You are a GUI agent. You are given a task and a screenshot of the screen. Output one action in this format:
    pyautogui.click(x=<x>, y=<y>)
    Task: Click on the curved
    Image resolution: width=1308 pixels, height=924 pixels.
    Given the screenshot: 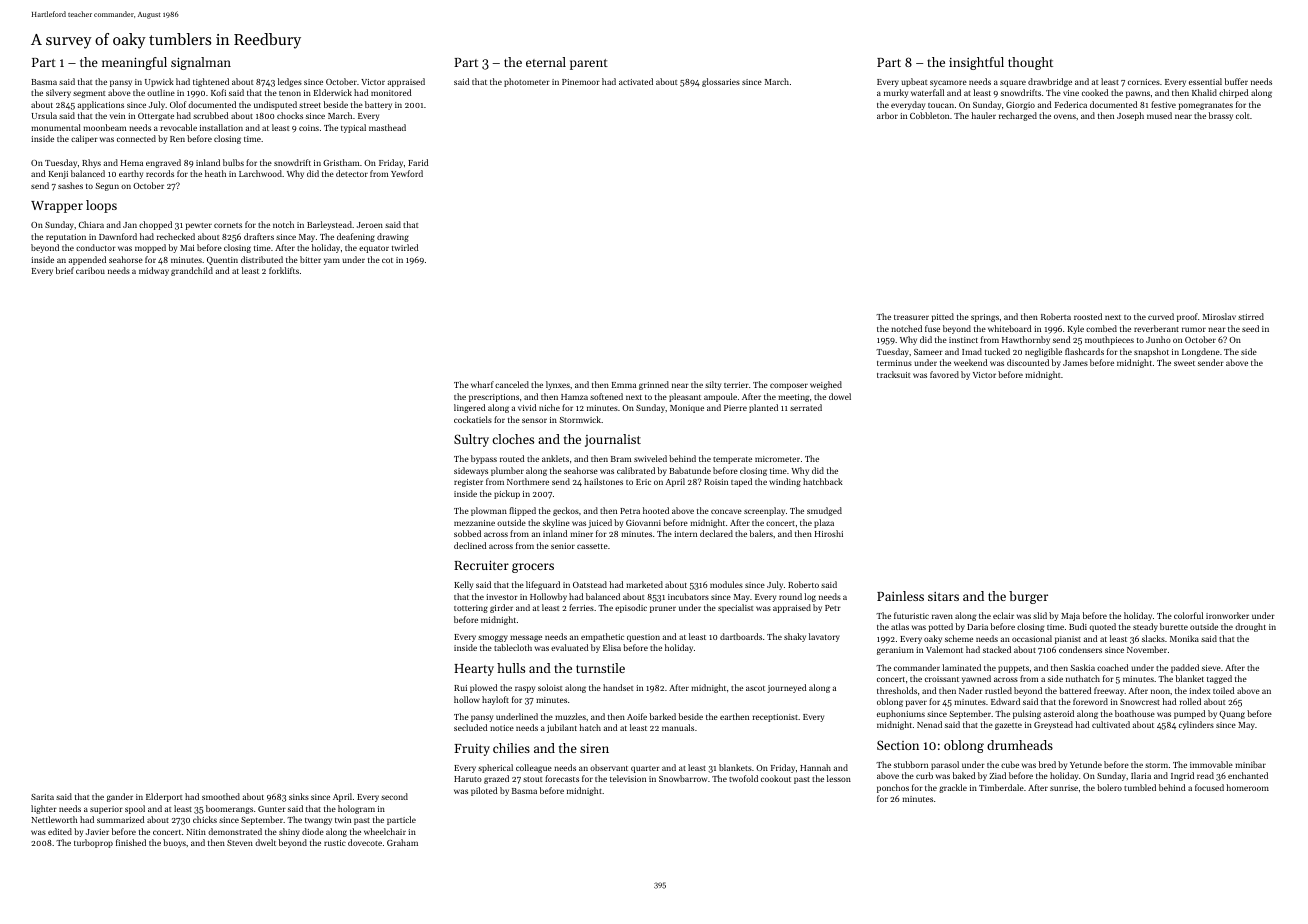 What is the action you would take?
    pyautogui.click(x=1161, y=316)
